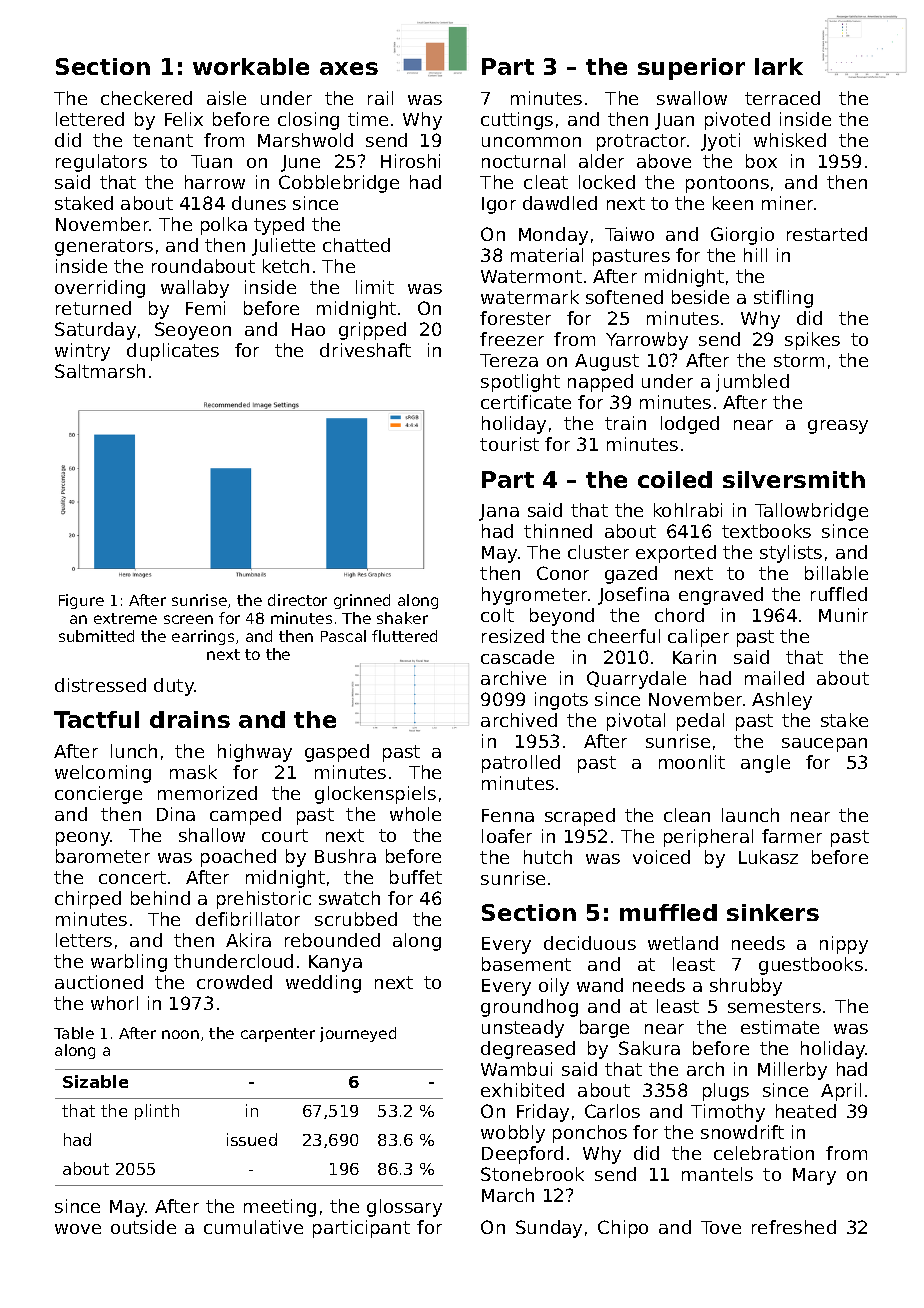 The width and height of the page is (924, 1308). Describe the element at coordinates (838, 427) in the page. I see `greasy` at that location.
